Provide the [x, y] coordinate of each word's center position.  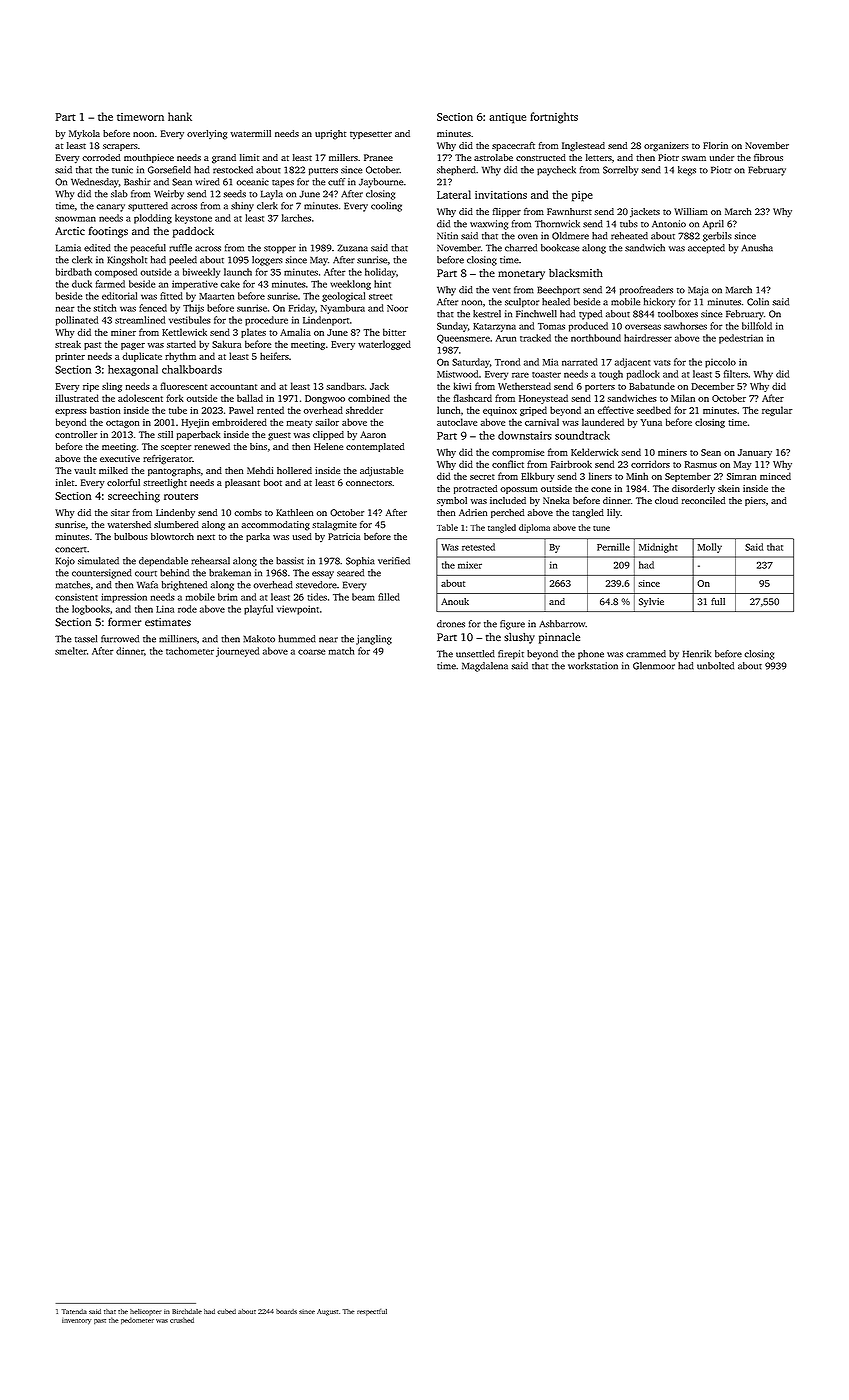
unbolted [715, 666]
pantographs [174, 472]
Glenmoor [654, 666]
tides [317, 597]
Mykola [84, 134]
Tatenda [74, 1311]
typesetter [371, 135]
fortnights [554, 118]
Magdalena [485, 667]
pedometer [137, 1321]
